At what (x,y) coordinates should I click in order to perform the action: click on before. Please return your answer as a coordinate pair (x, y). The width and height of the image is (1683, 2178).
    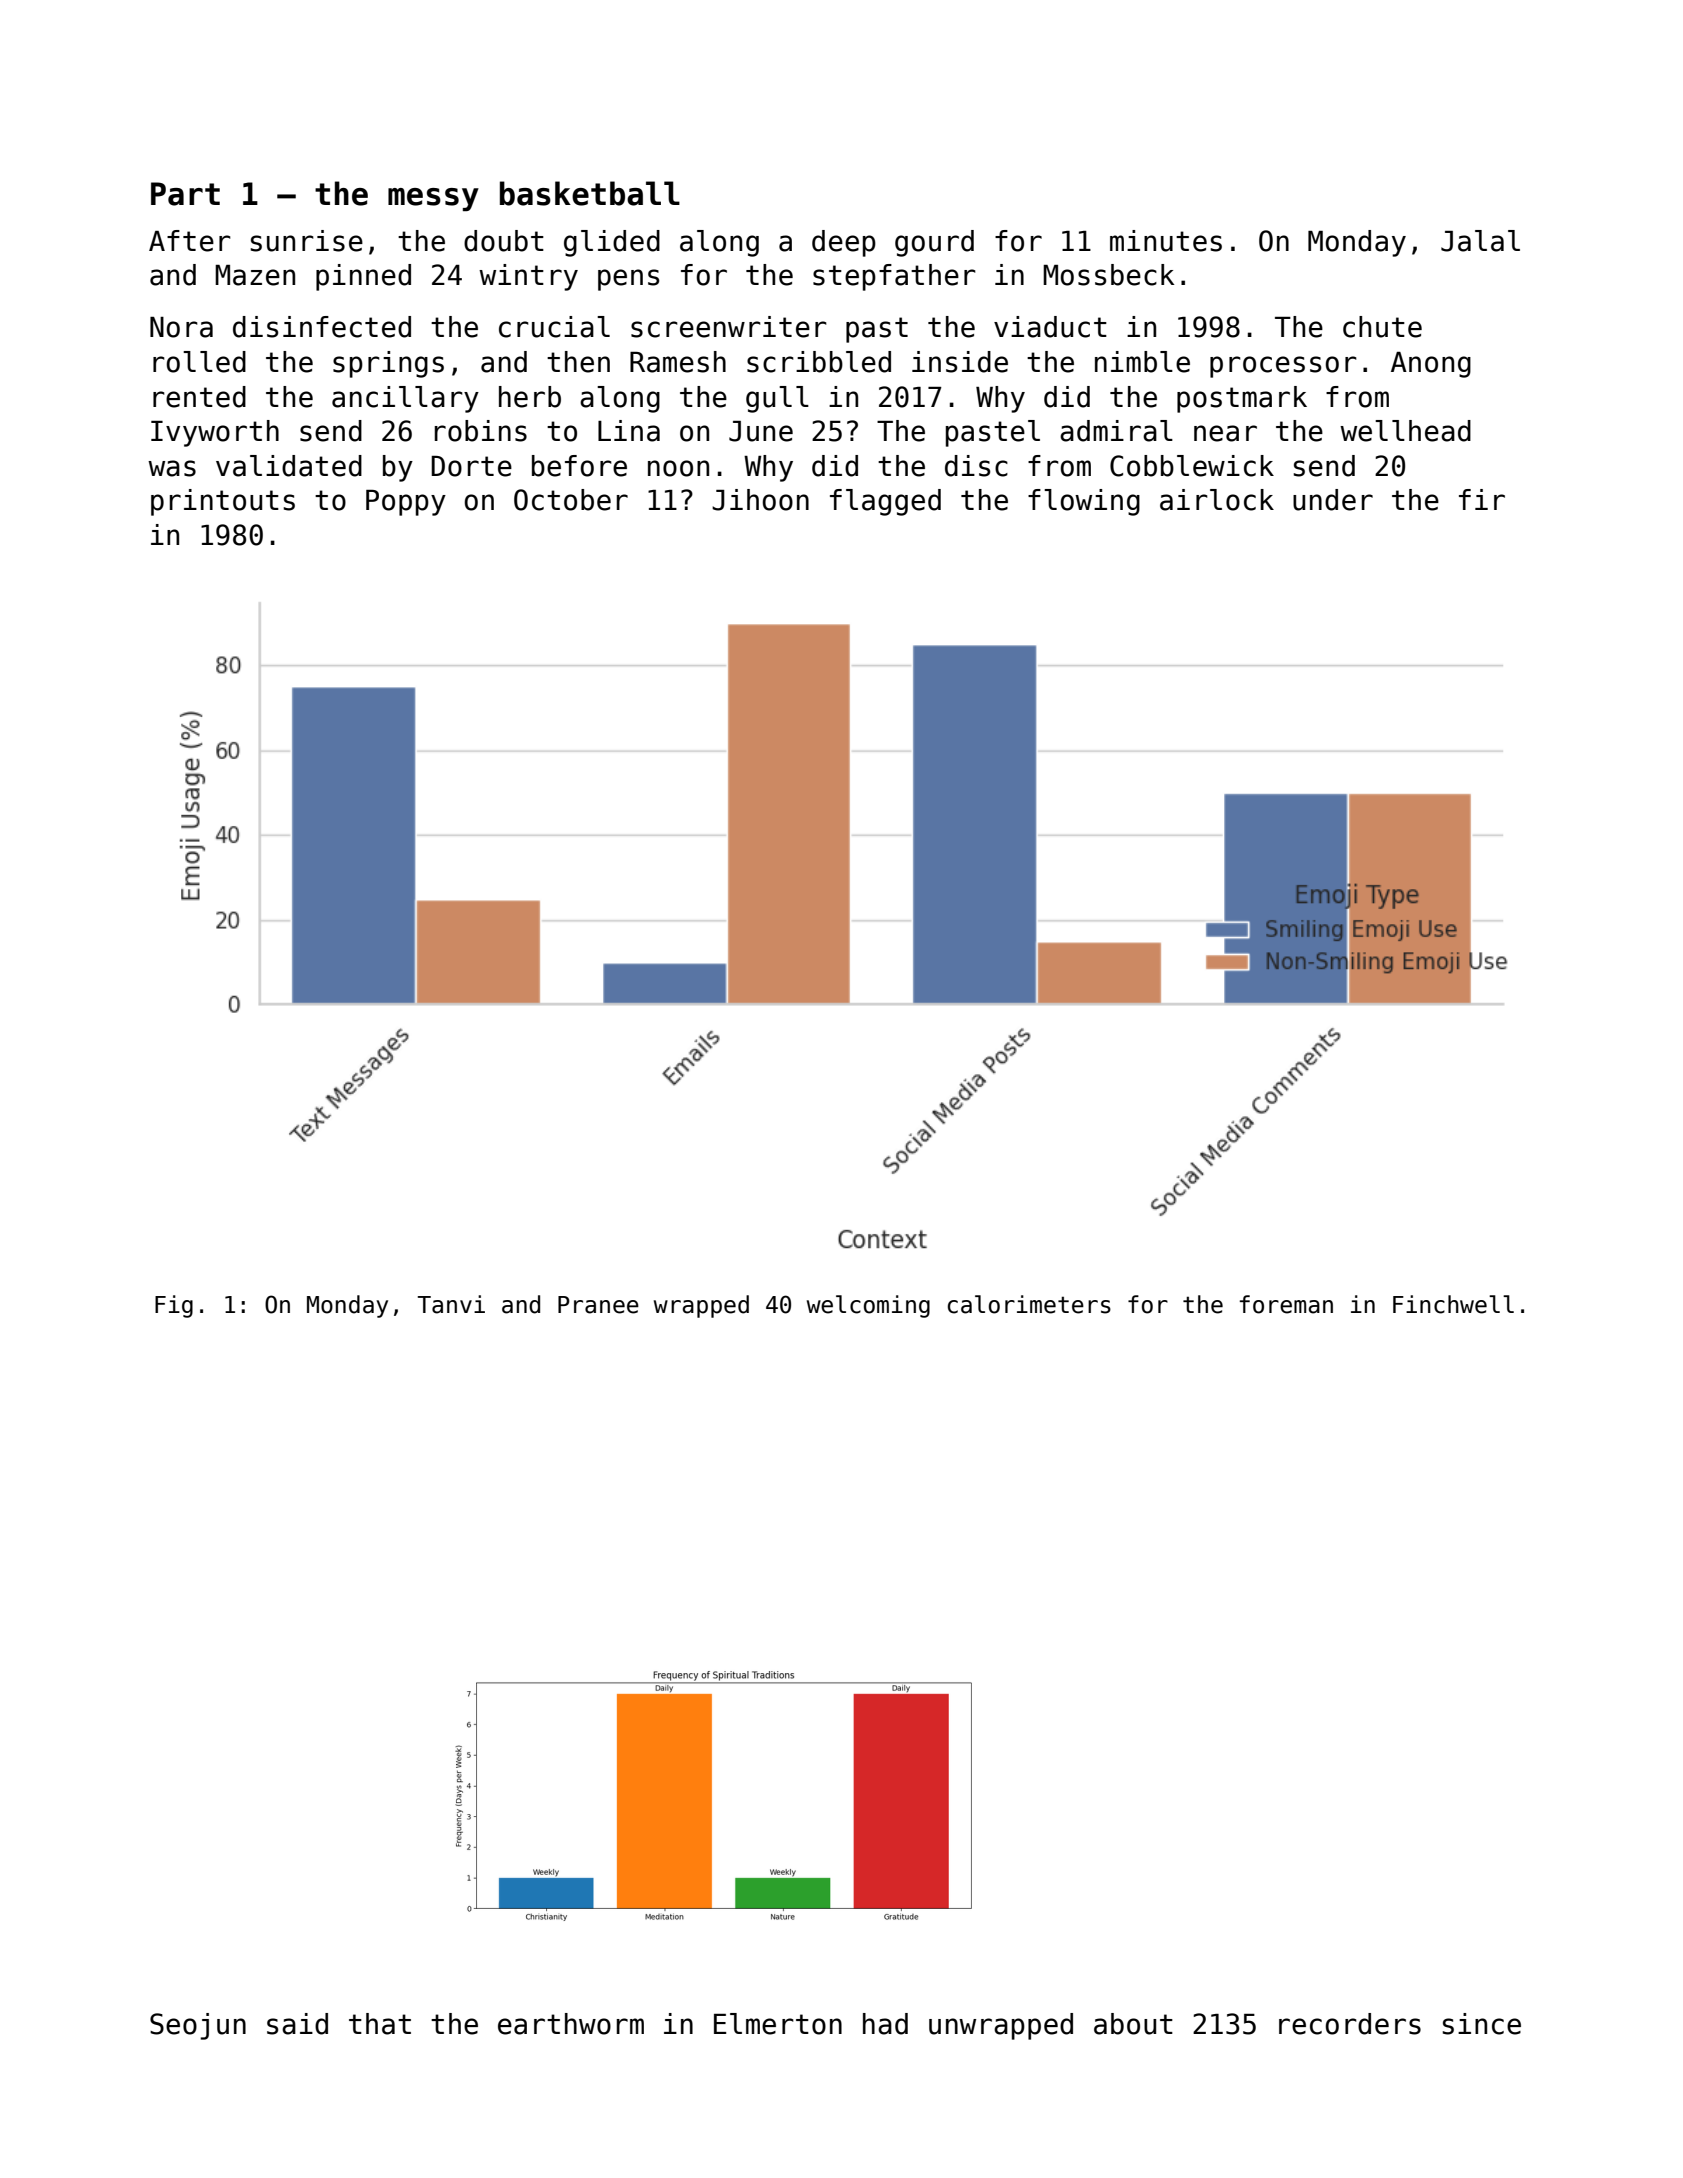
    Looking at the image, I should click on (579, 466).
